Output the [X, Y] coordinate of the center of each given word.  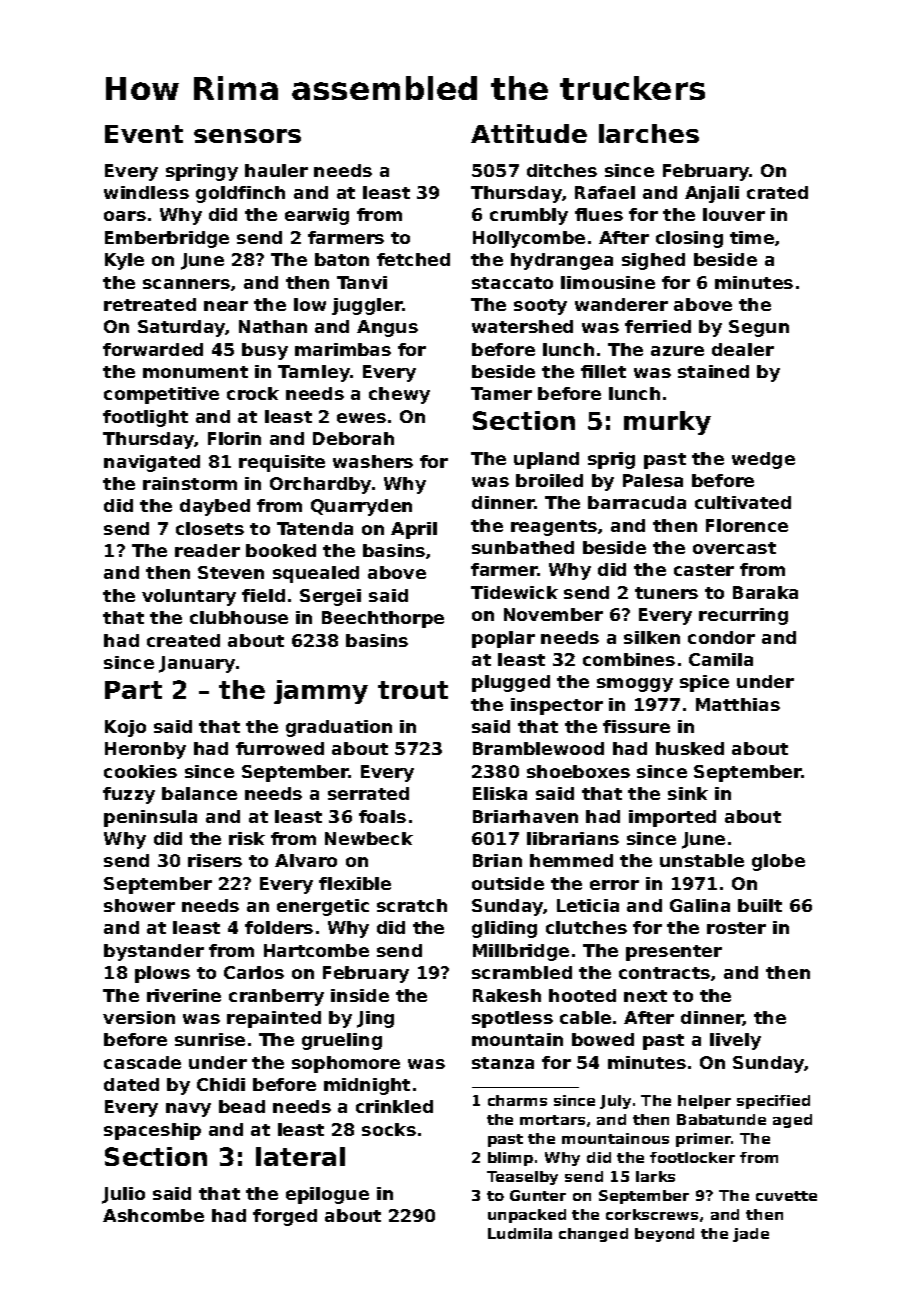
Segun [759, 328]
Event [144, 134]
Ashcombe [153, 1215]
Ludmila [520, 1233]
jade [751, 1235]
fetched [413, 259]
